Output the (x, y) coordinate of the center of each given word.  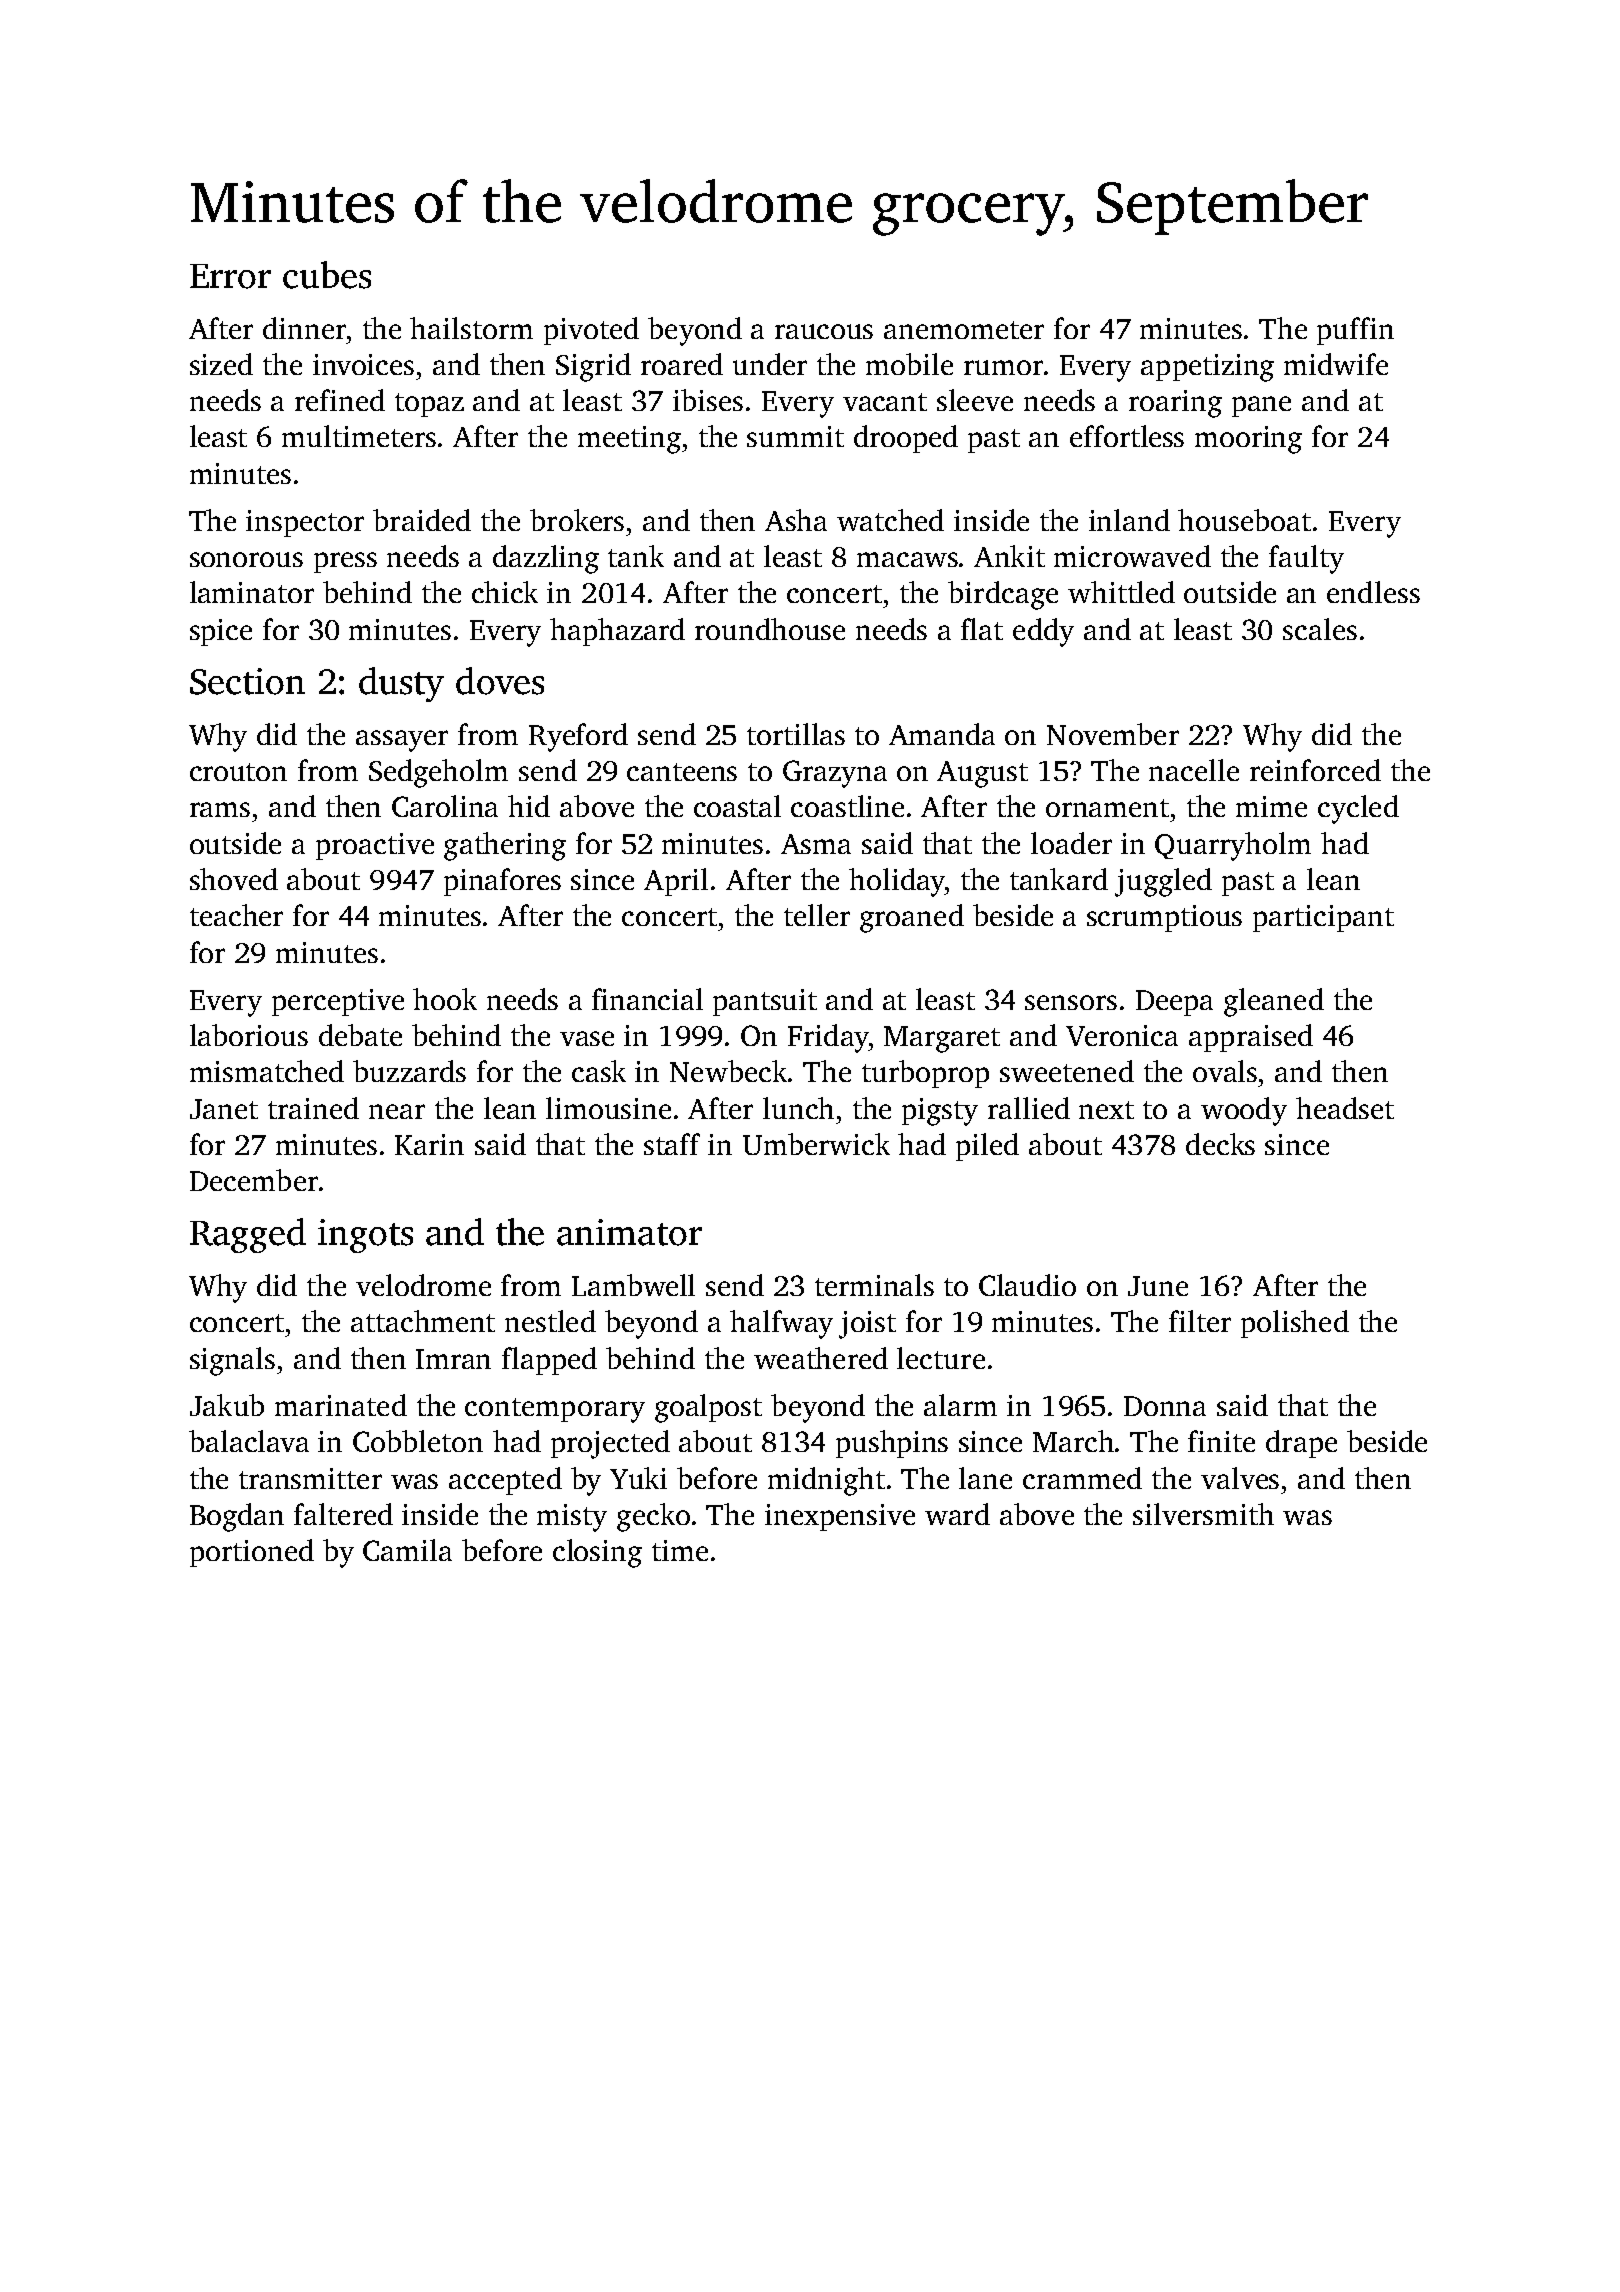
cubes (327, 275)
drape (1301, 1444)
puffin (1355, 331)
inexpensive (840, 1517)
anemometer (964, 330)
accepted (505, 1481)
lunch (798, 1108)
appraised (1251, 1038)
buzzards (409, 1071)
